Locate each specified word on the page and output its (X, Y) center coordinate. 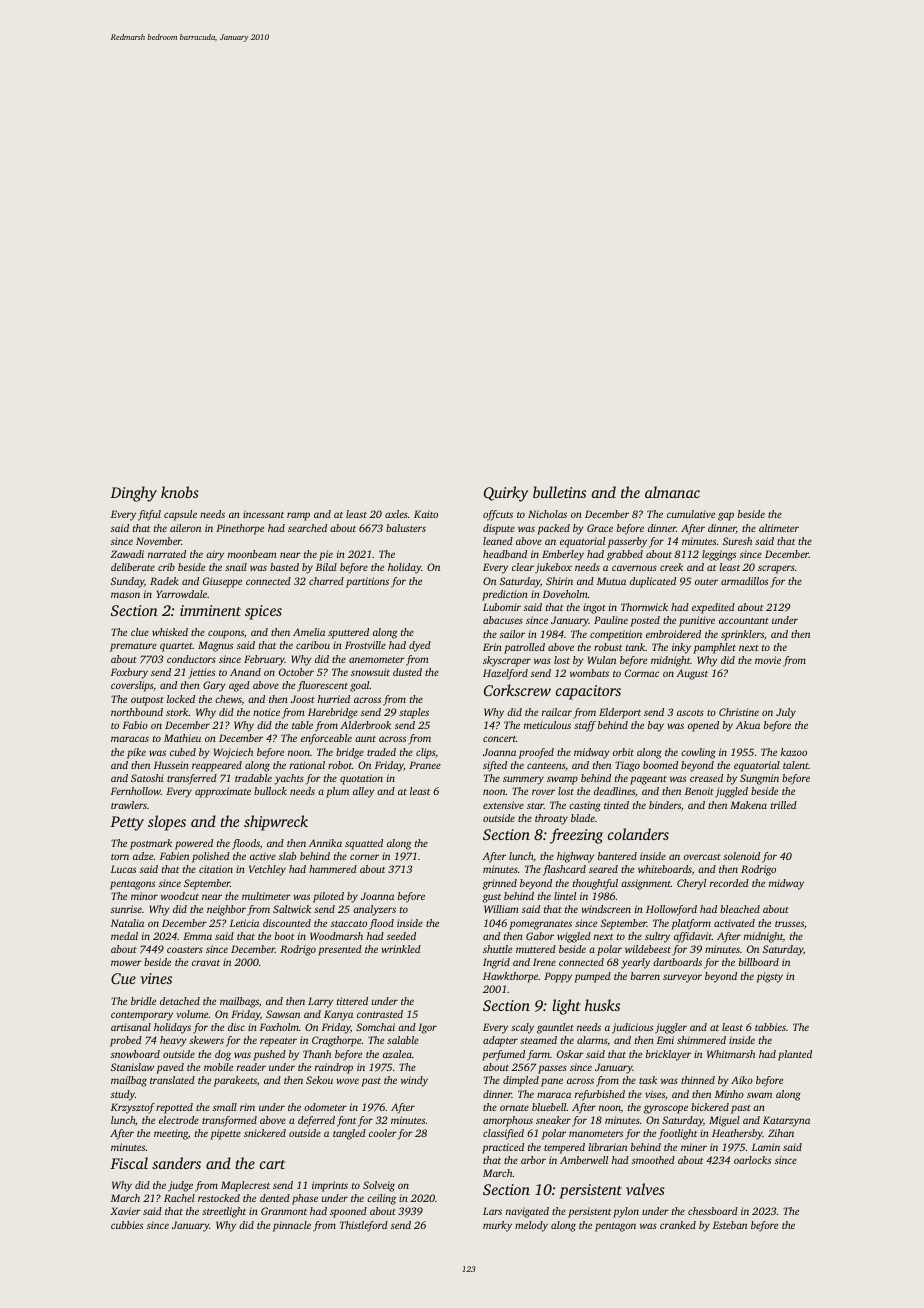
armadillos (744, 581)
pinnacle (292, 1226)
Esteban (730, 1225)
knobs (180, 492)
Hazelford (505, 674)
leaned (498, 541)
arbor (533, 1160)
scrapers (776, 569)
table (302, 725)
